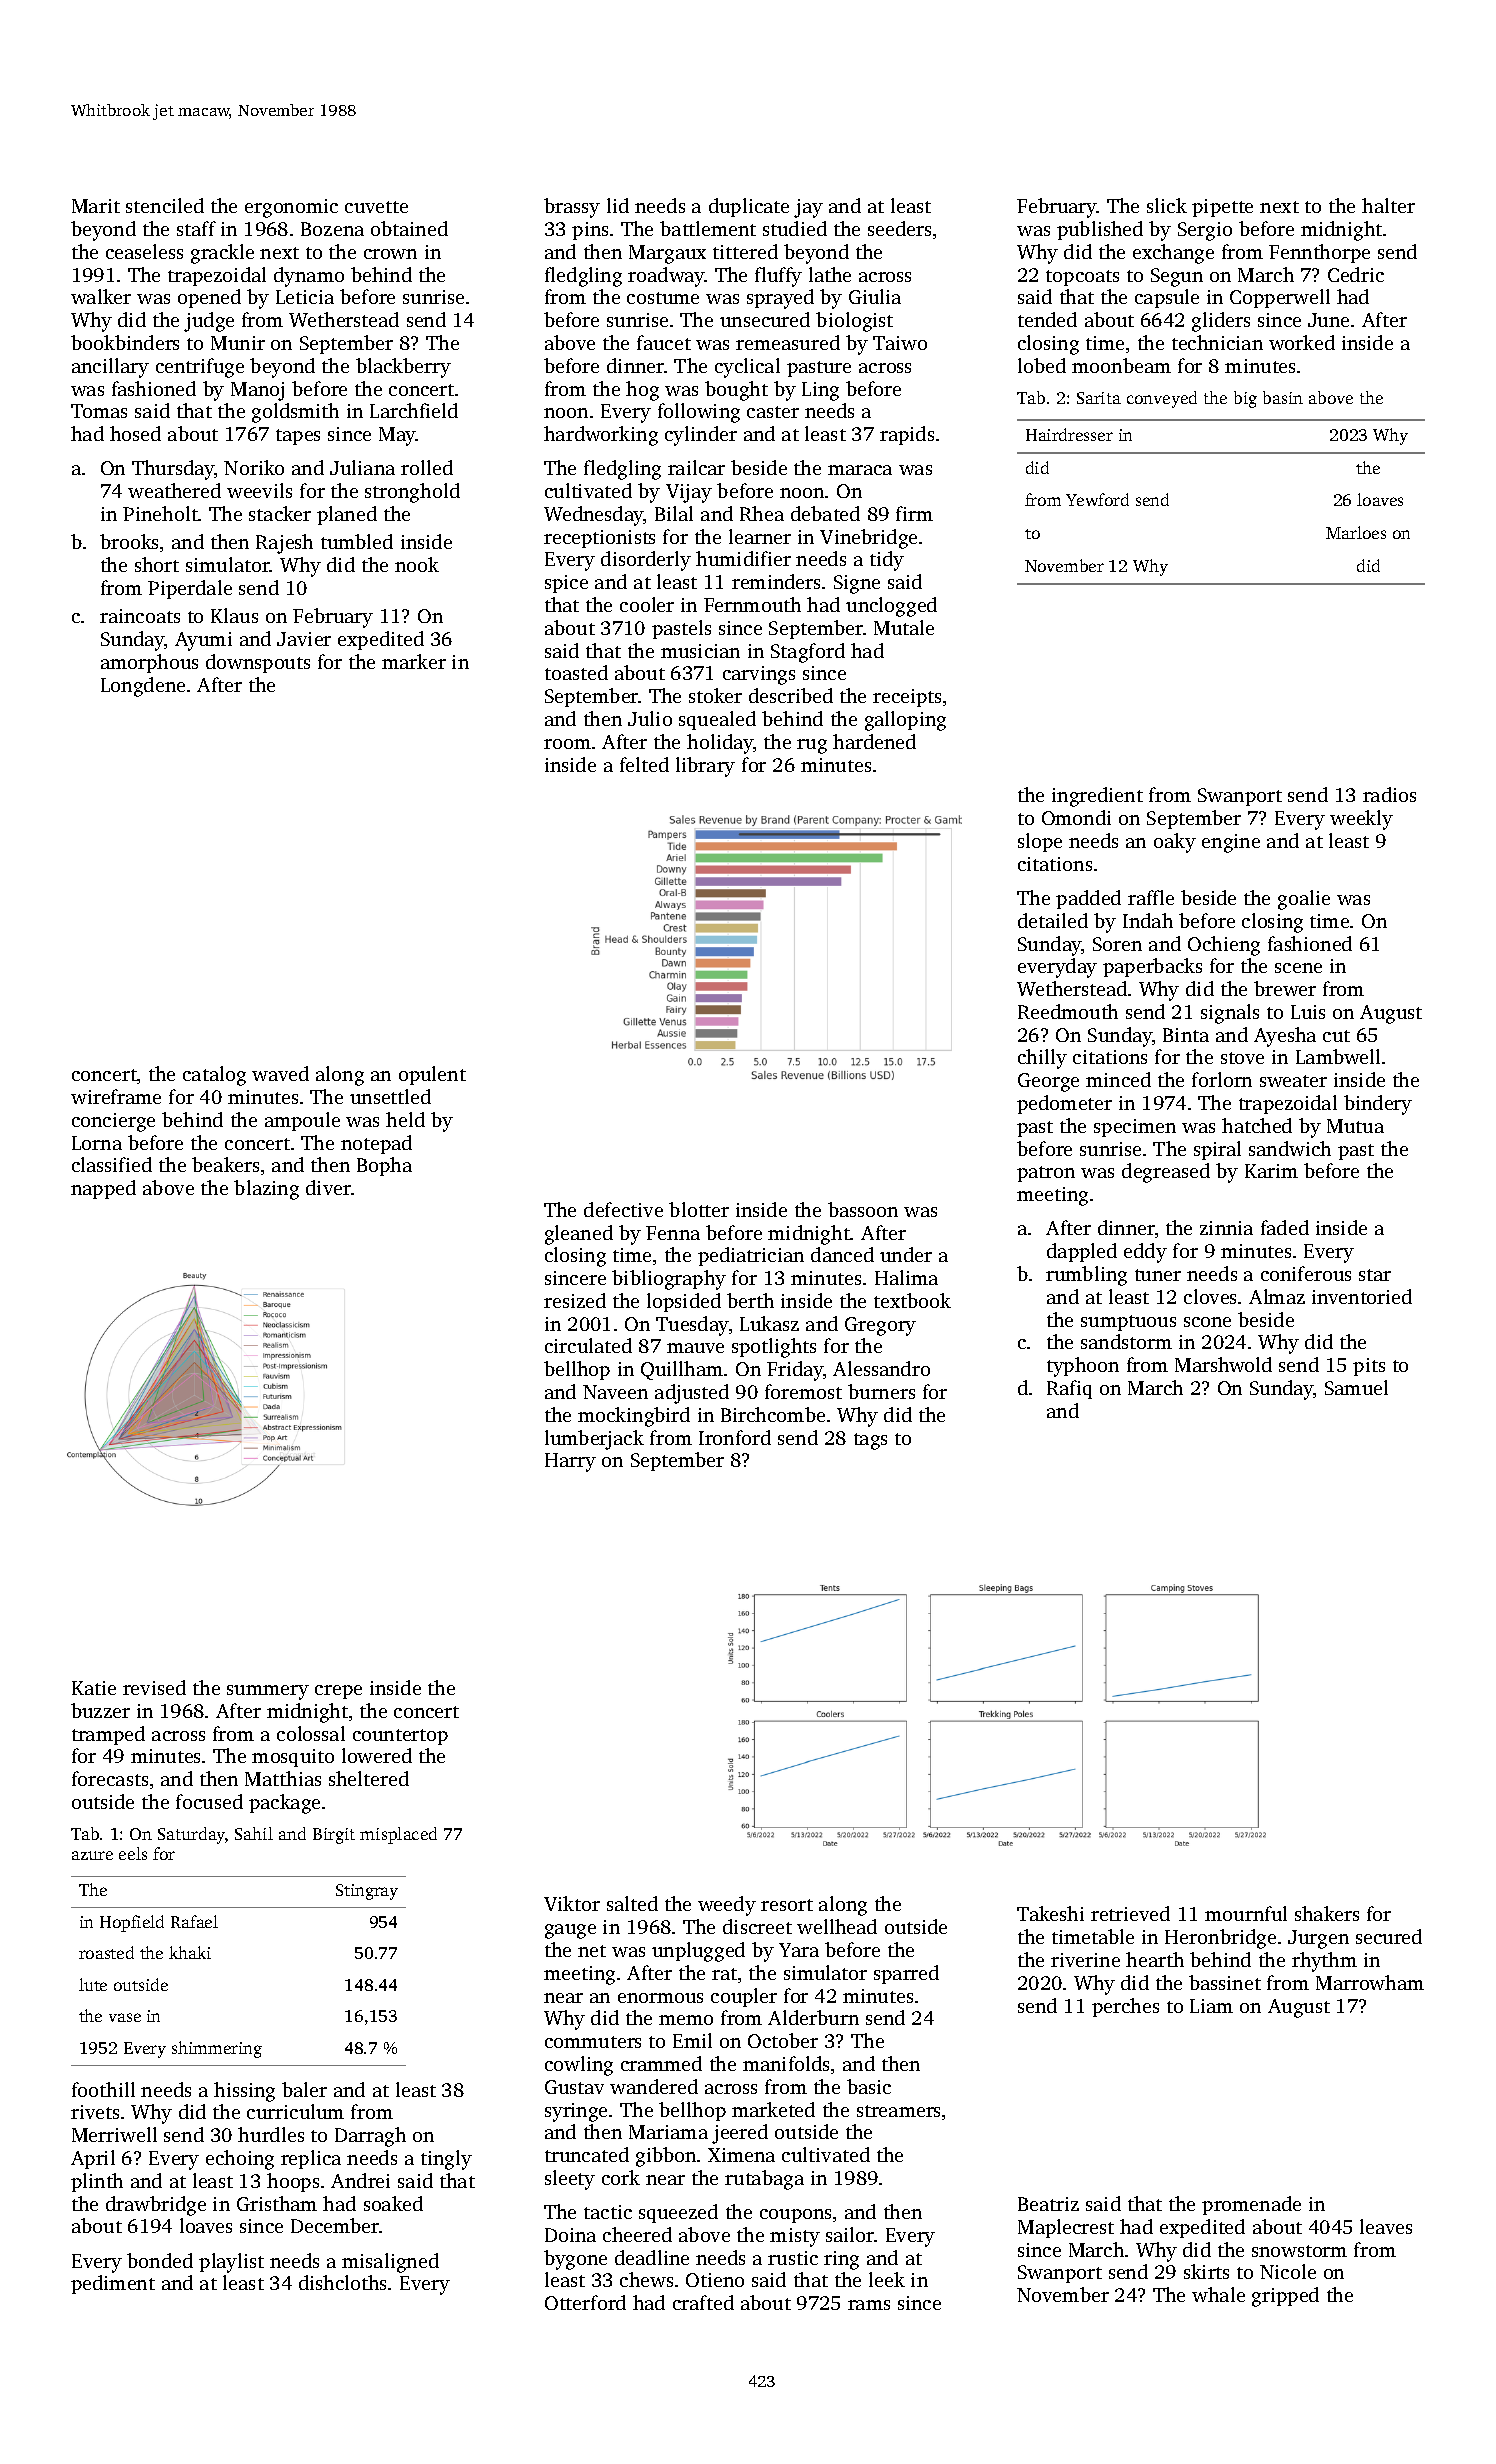 The image size is (1496, 2464). Describe the element at coordinates (113, 2284) in the image. I see `pediment` at that location.
